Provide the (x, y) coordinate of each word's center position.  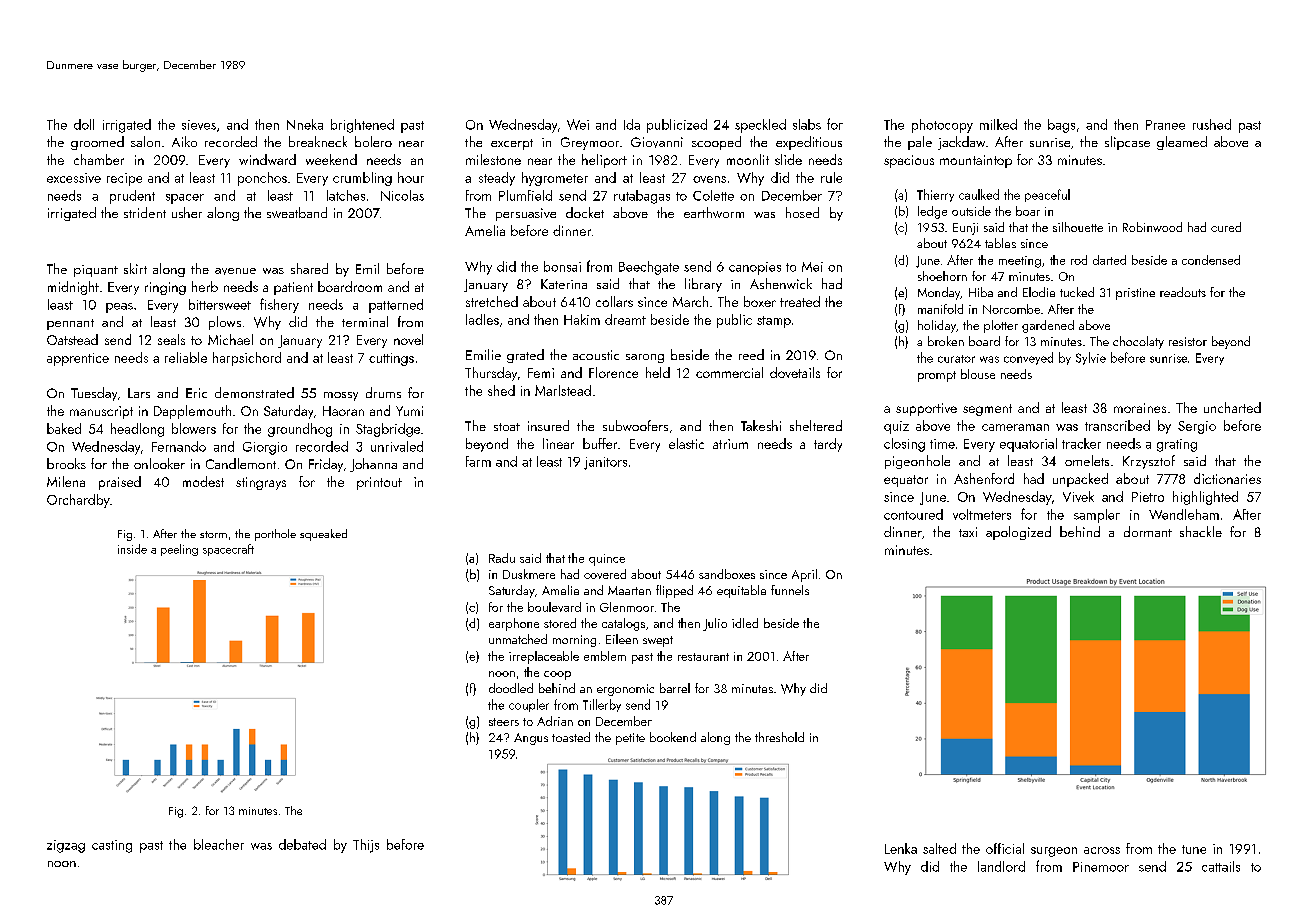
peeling (179, 550)
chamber (99, 159)
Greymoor (590, 143)
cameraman (1015, 427)
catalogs (623, 624)
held (658, 372)
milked (998, 124)
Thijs (366, 846)
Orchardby (78, 501)
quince (607, 560)
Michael (230, 339)
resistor (1188, 341)
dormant (1148, 531)
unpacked (1080, 480)
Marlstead (563, 390)
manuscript (101, 412)
